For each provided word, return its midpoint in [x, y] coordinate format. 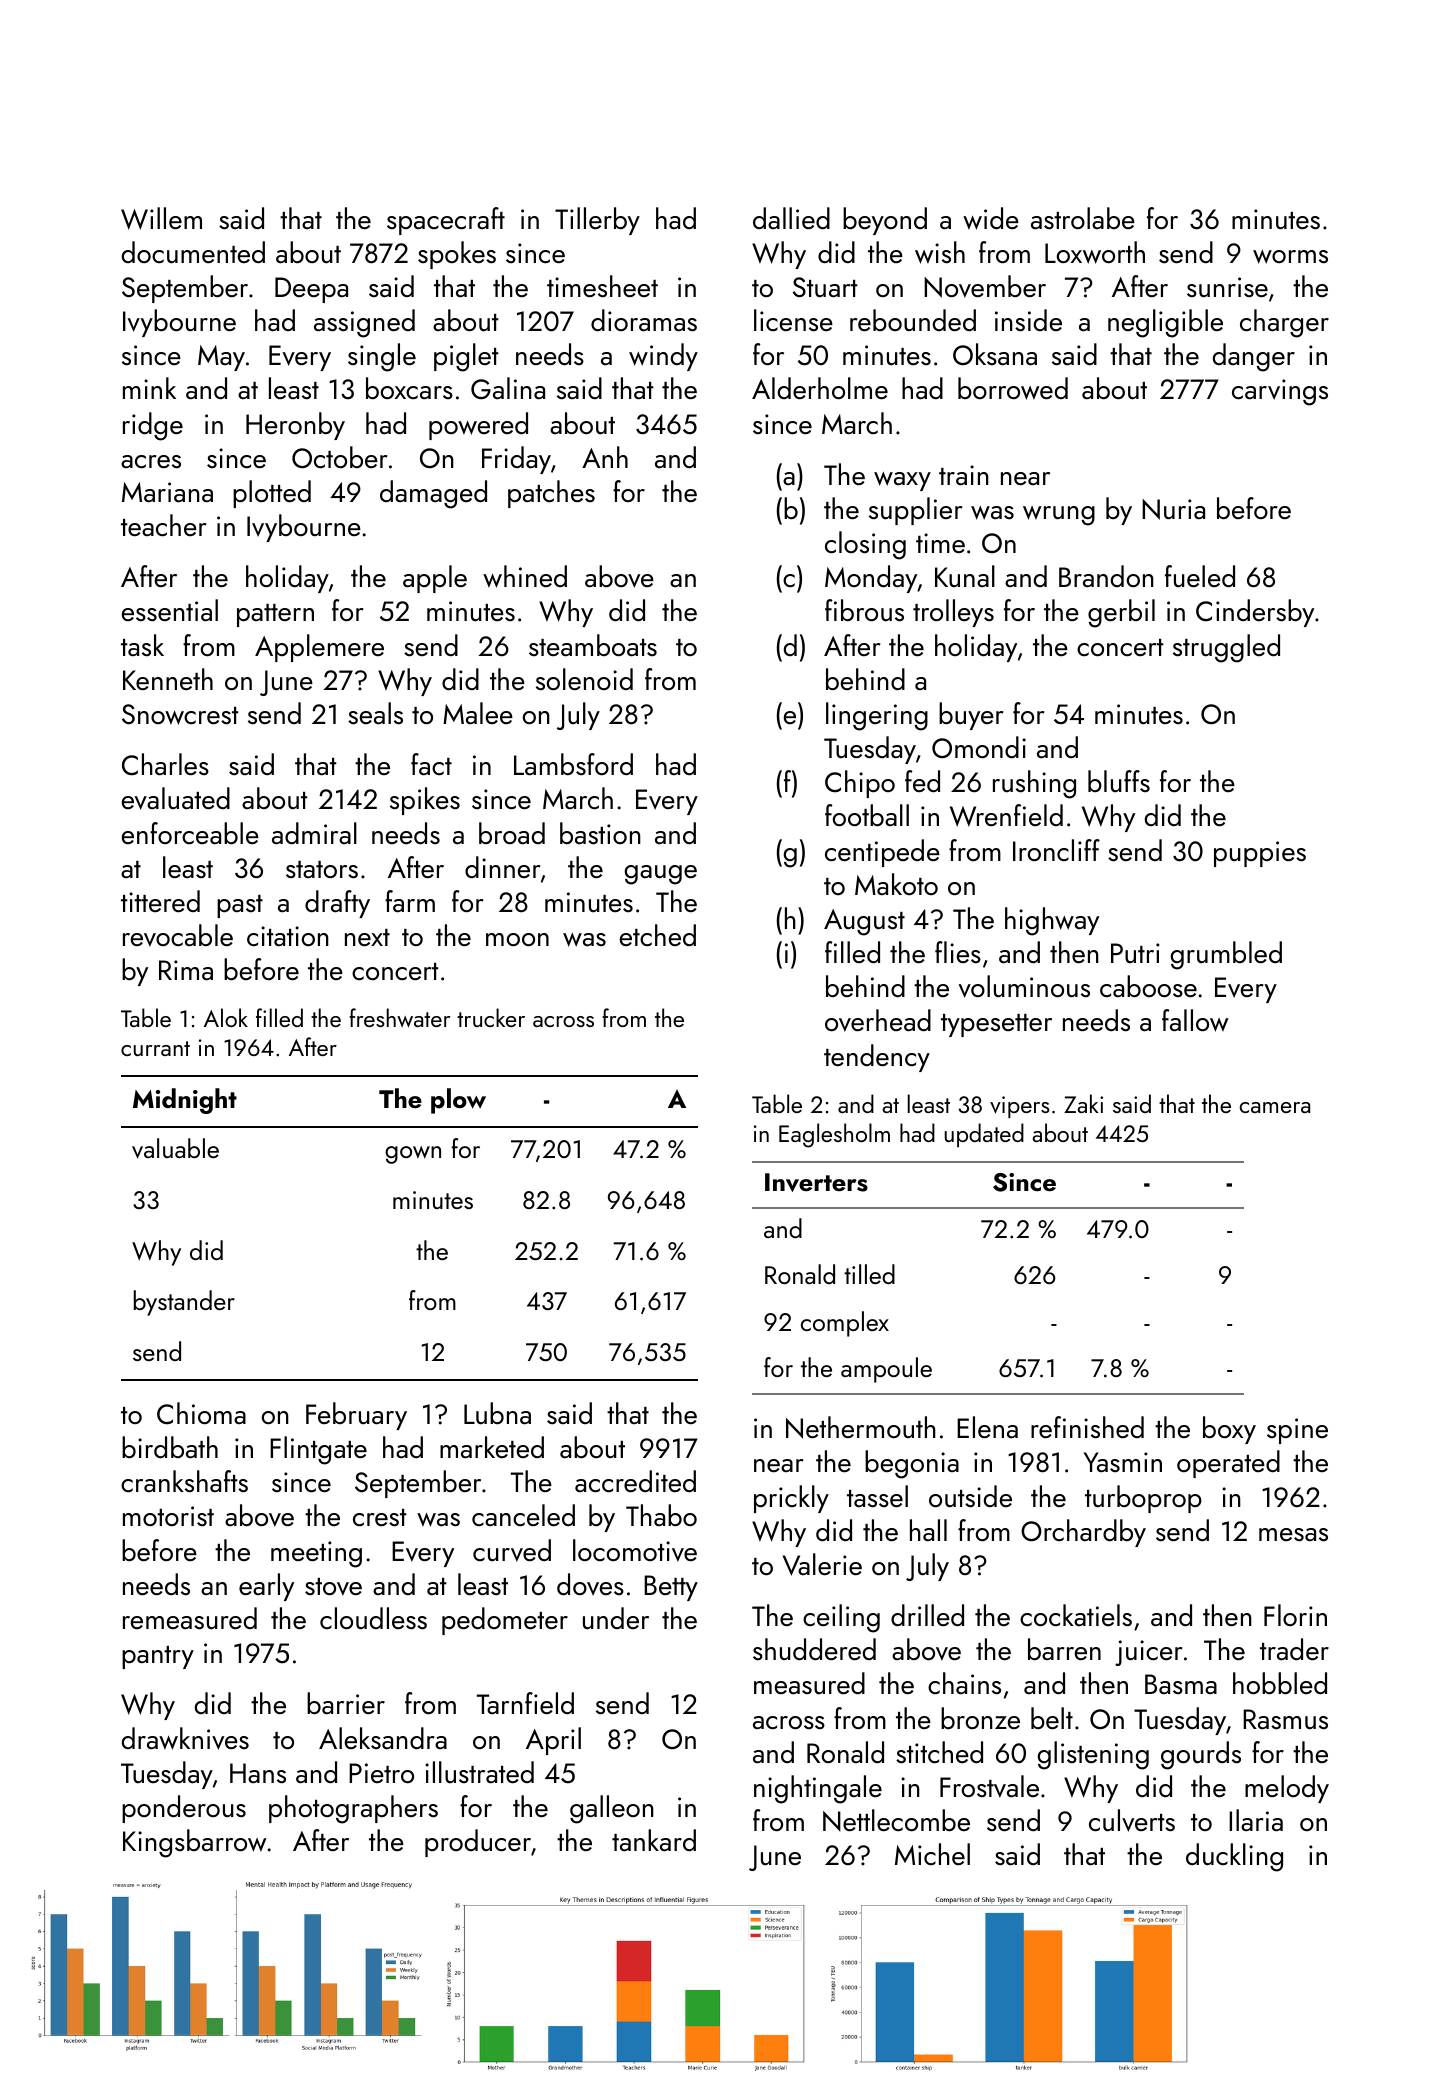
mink [149, 388]
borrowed [1013, 388]
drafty [337, 904]
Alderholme [820, 388]
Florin [1295, 1615]
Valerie [822, 1564]
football [867, 815]
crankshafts [184, 1481]
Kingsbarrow [195, 1843]
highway [1052, 921]
